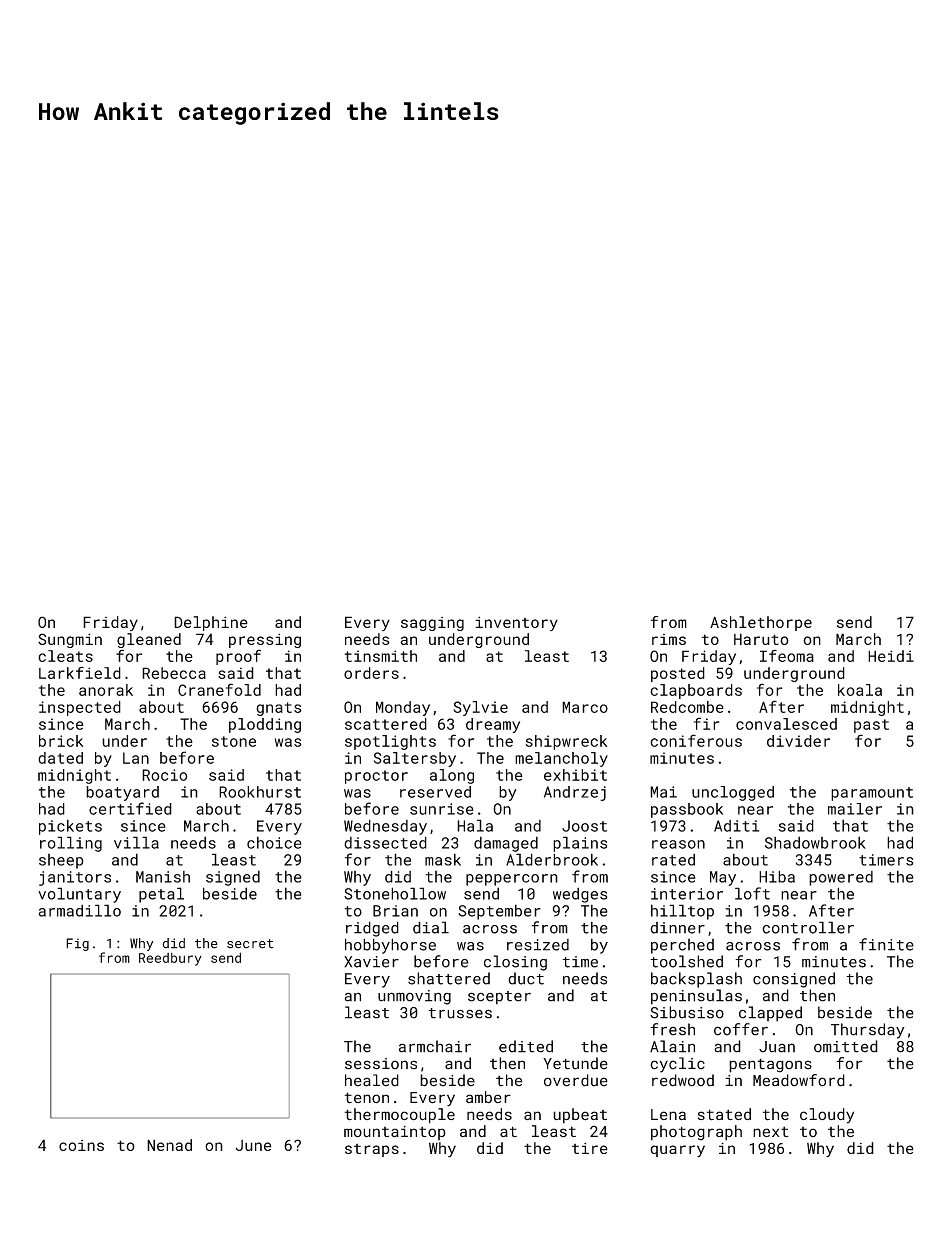 This screenshot has width=952, height=1233. I want to click on rolling, so click(71, 844).
